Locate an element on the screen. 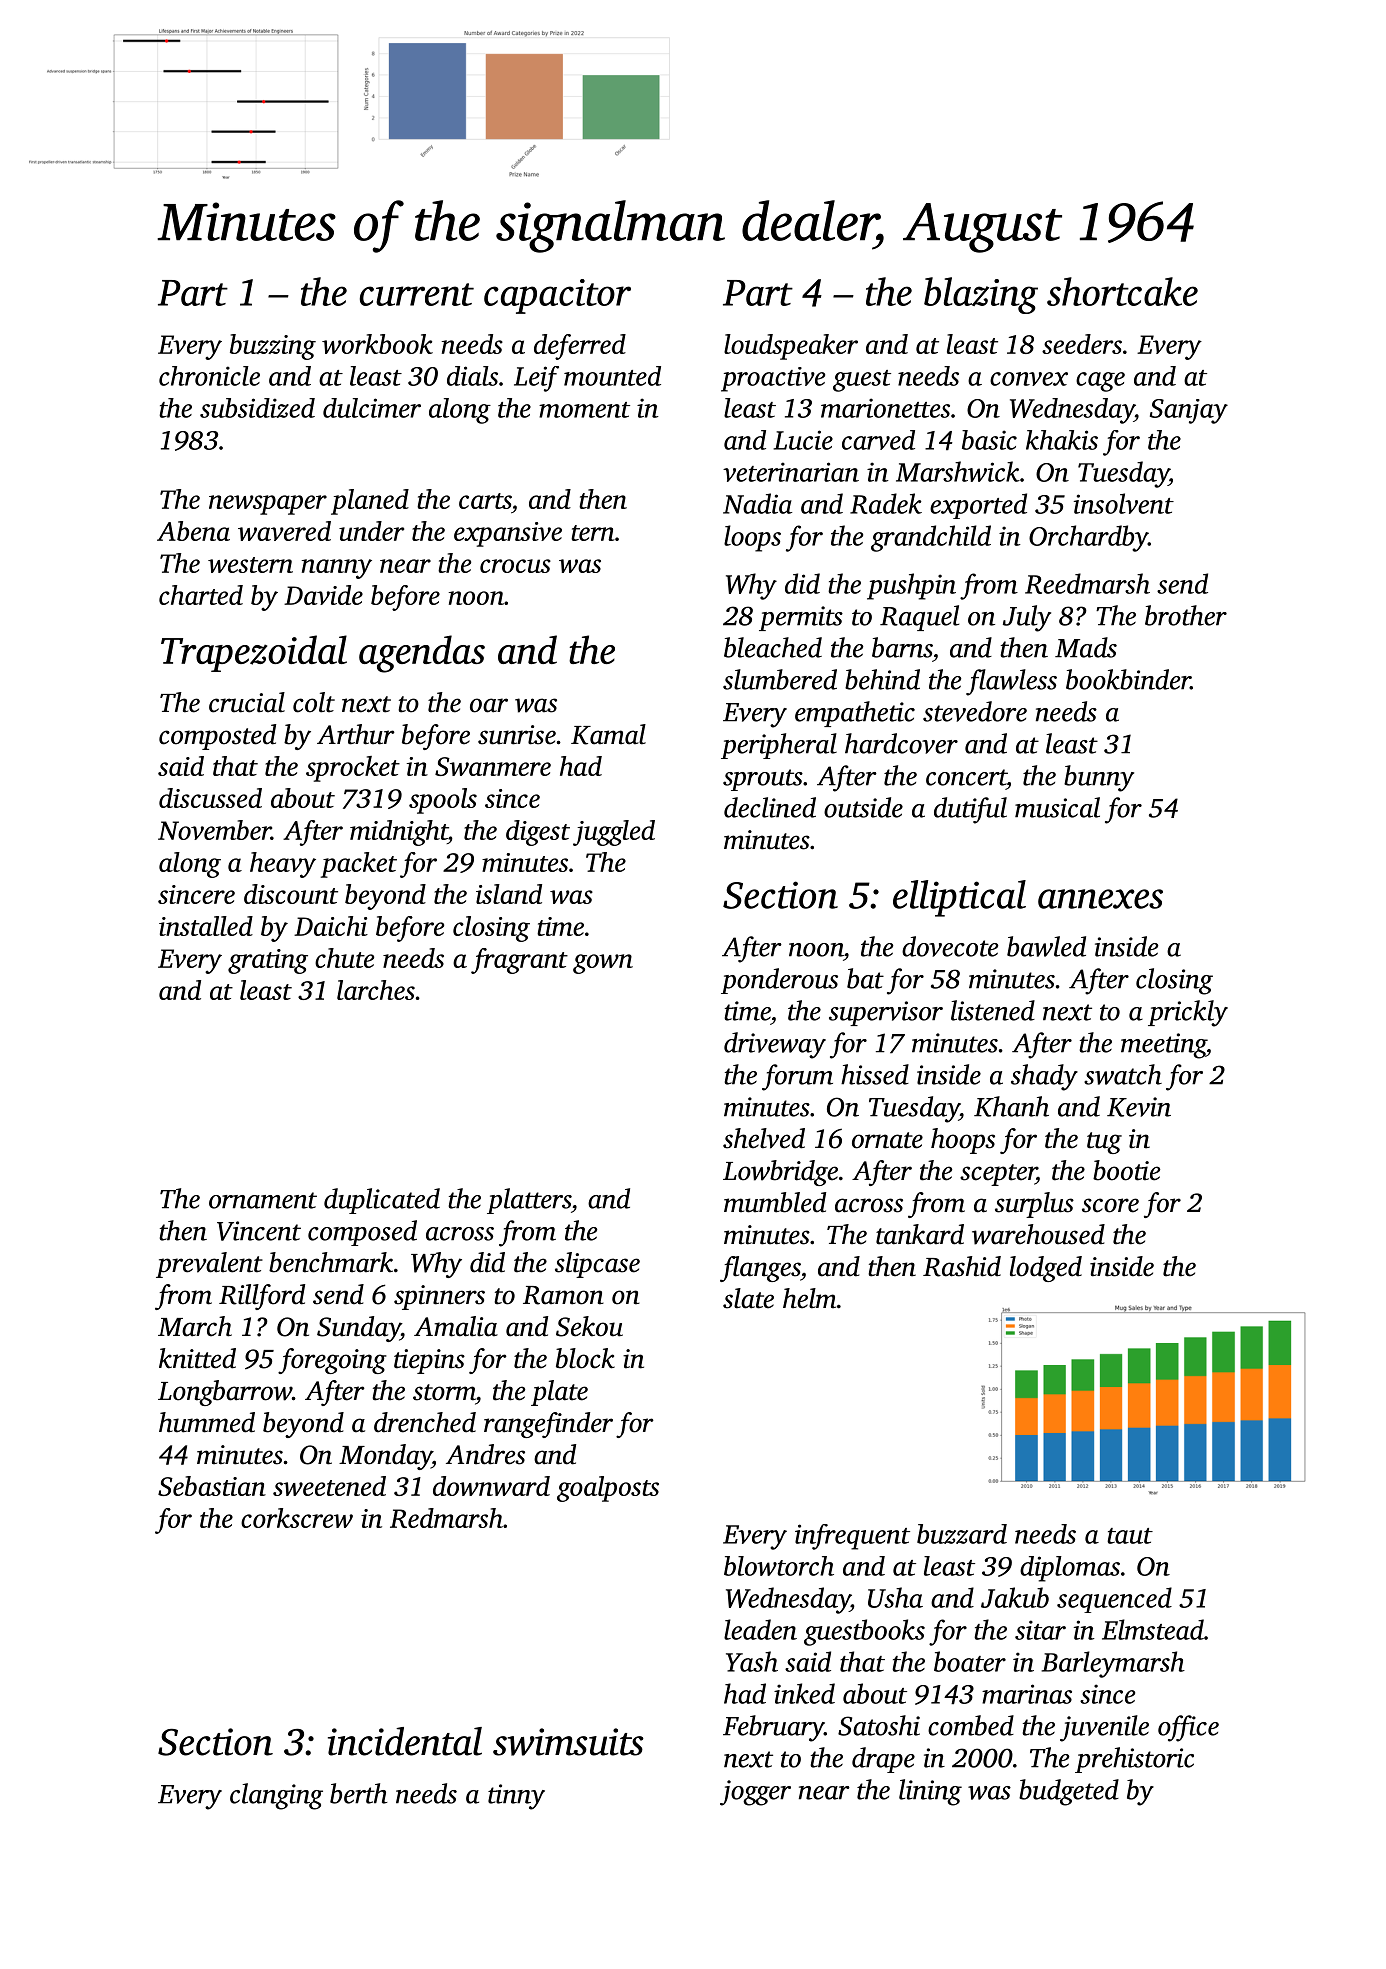 The image size is (1386, 1969). buzzard is located at coordinates (962, 1534).
